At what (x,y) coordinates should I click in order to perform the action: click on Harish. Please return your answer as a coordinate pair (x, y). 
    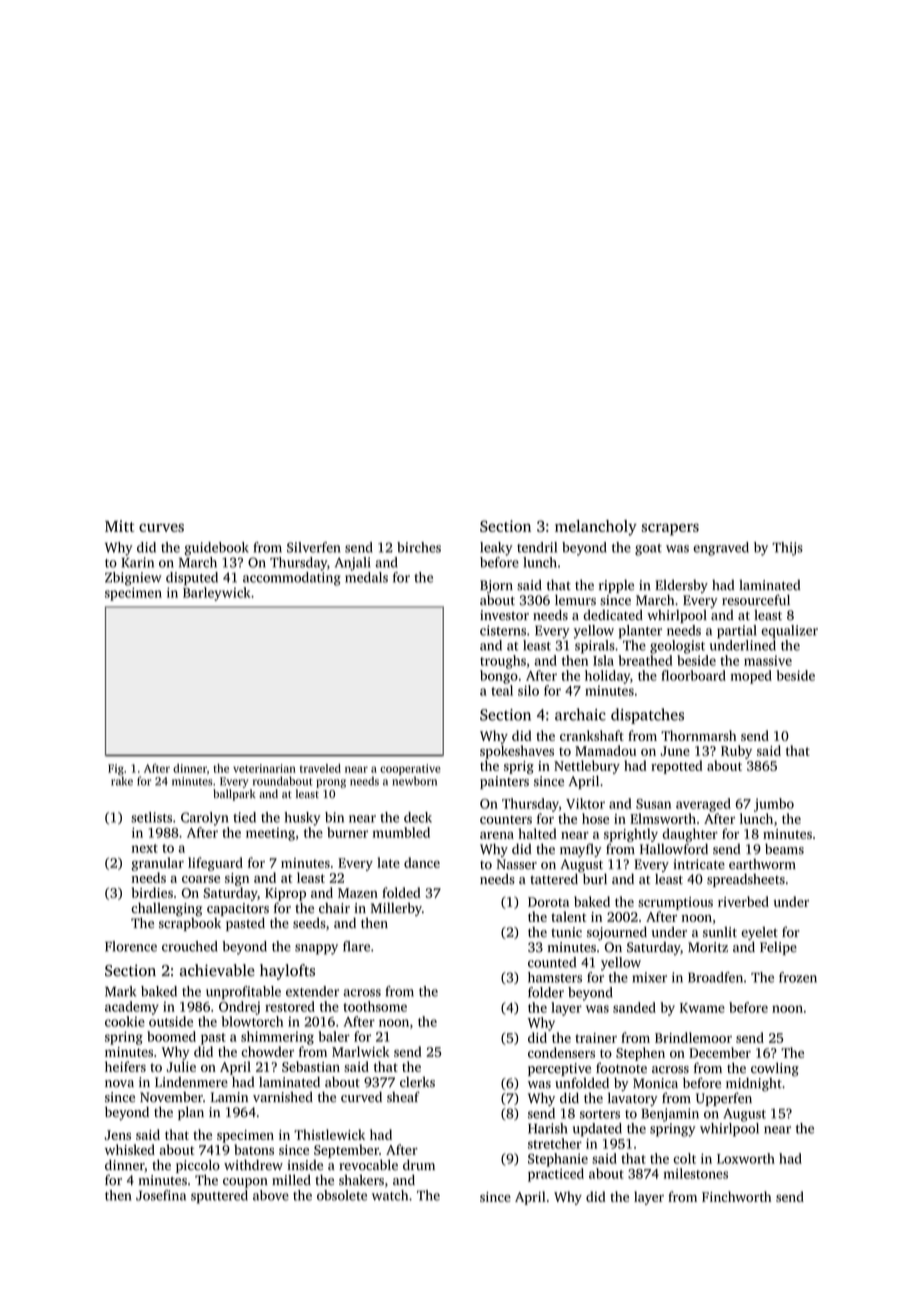
    Looking at the image, I should click on (548, 1128).
